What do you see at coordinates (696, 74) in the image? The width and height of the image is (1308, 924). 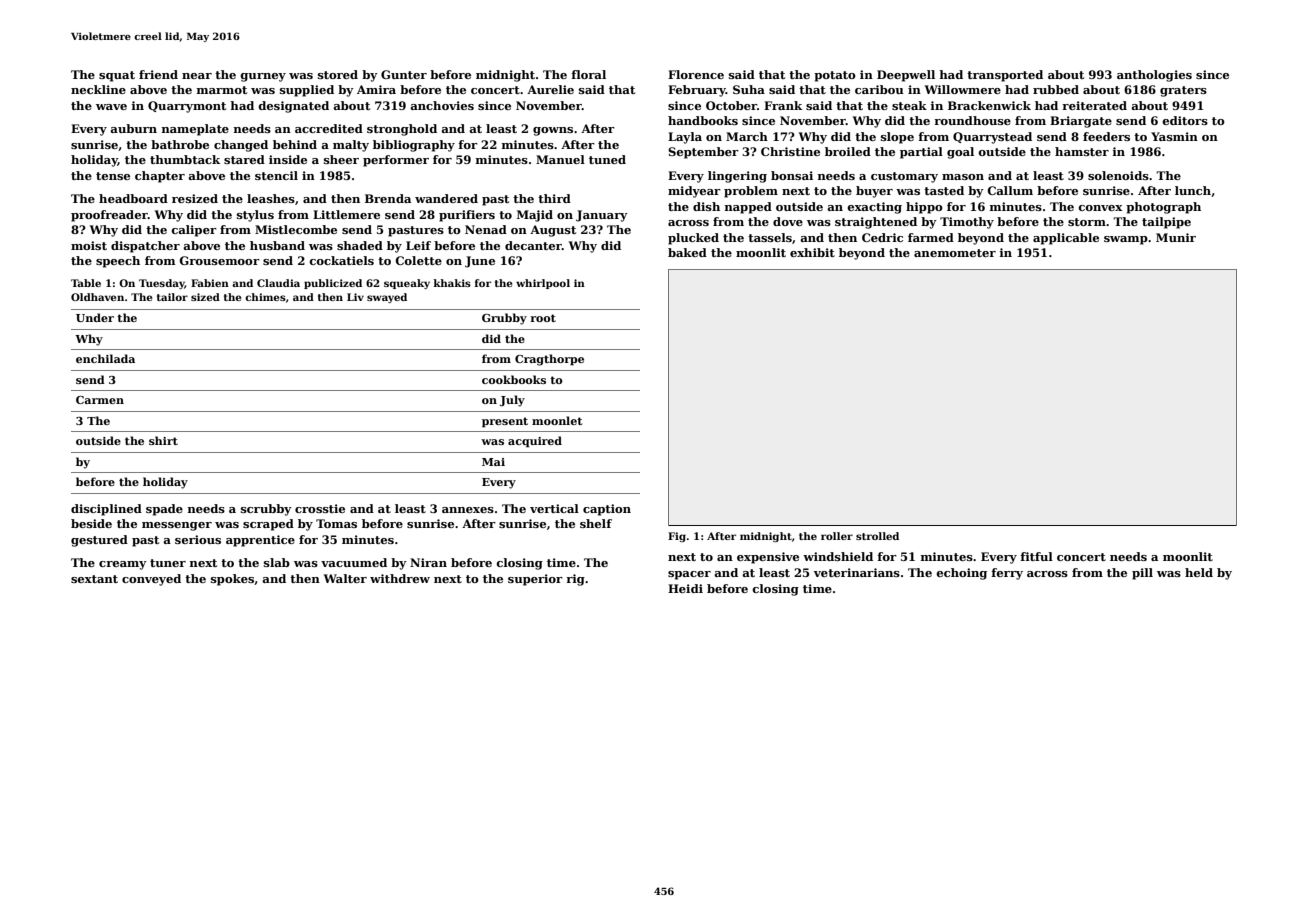 I see `Florence` at bounding box center [696, 74].
